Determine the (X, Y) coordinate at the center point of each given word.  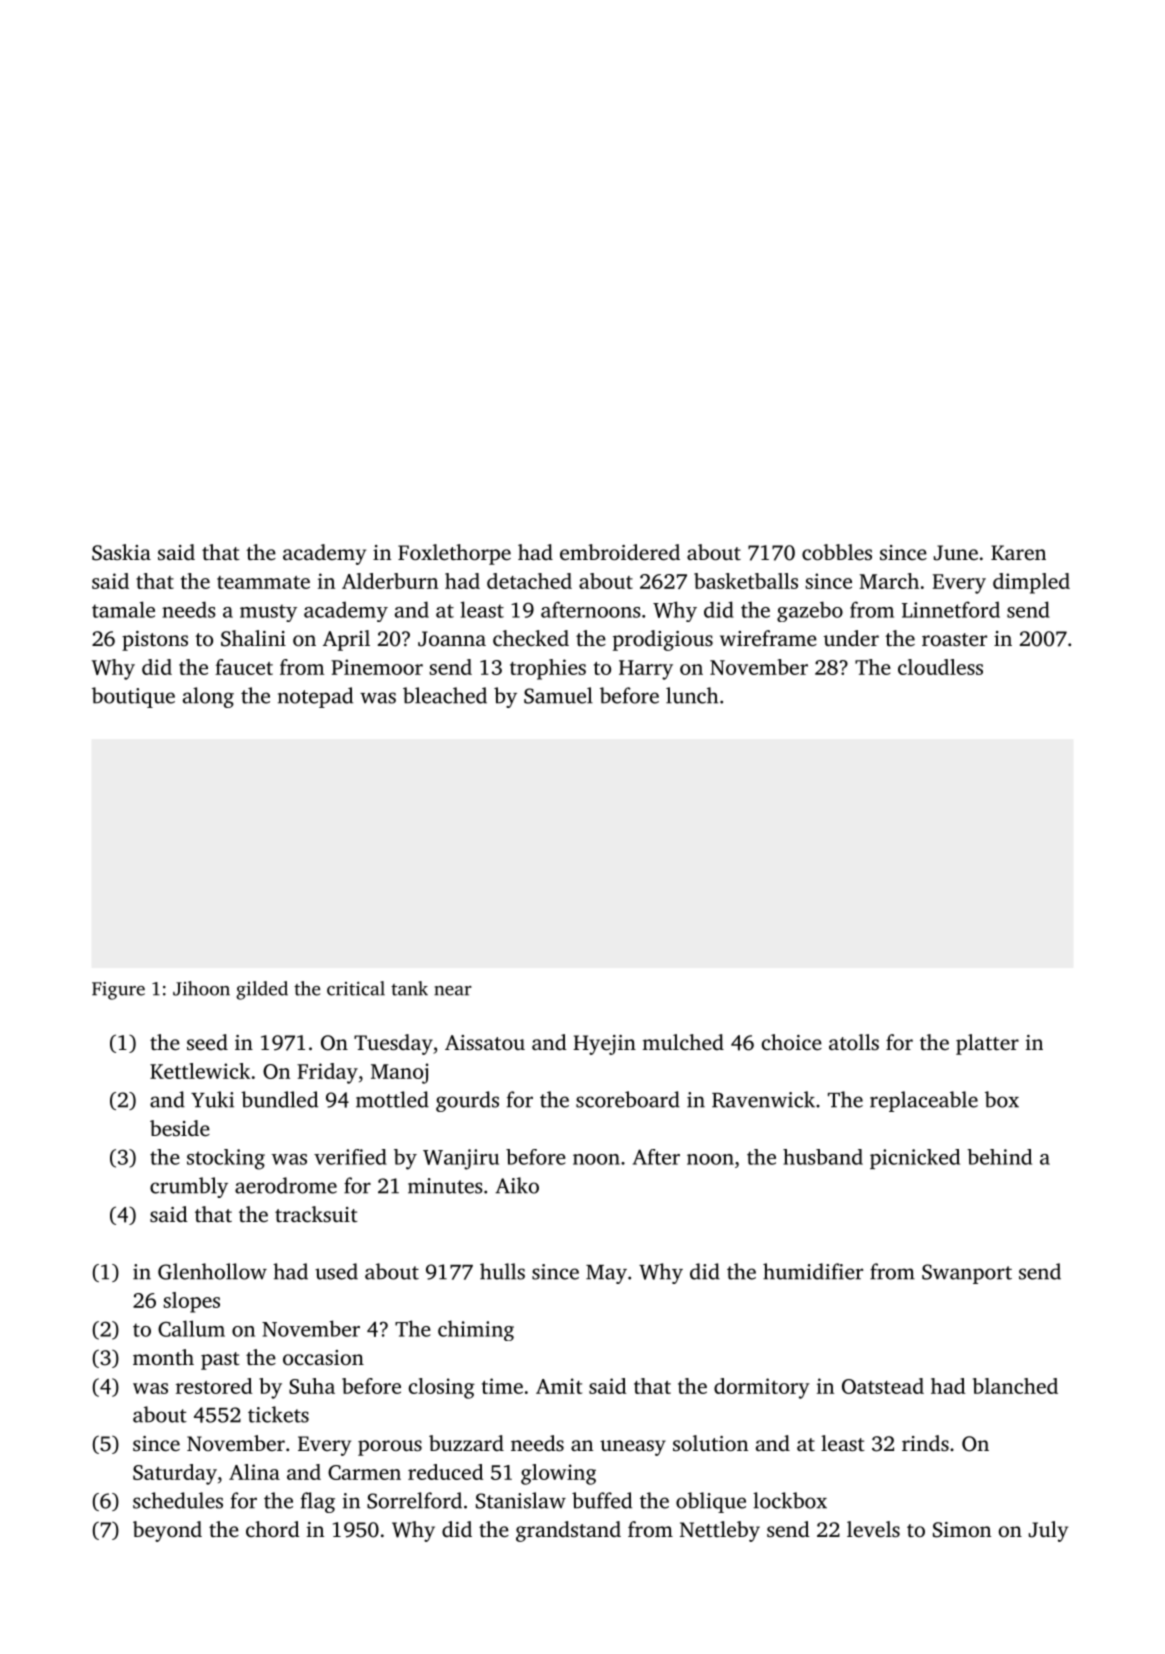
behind (999, 1157)
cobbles (837, 552)
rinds (925, 1443)
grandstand (568, 1531)
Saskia (121, 552)
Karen (1018, 552)
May (606, 1274)
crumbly (189, 1187)
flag (318, 1502)
